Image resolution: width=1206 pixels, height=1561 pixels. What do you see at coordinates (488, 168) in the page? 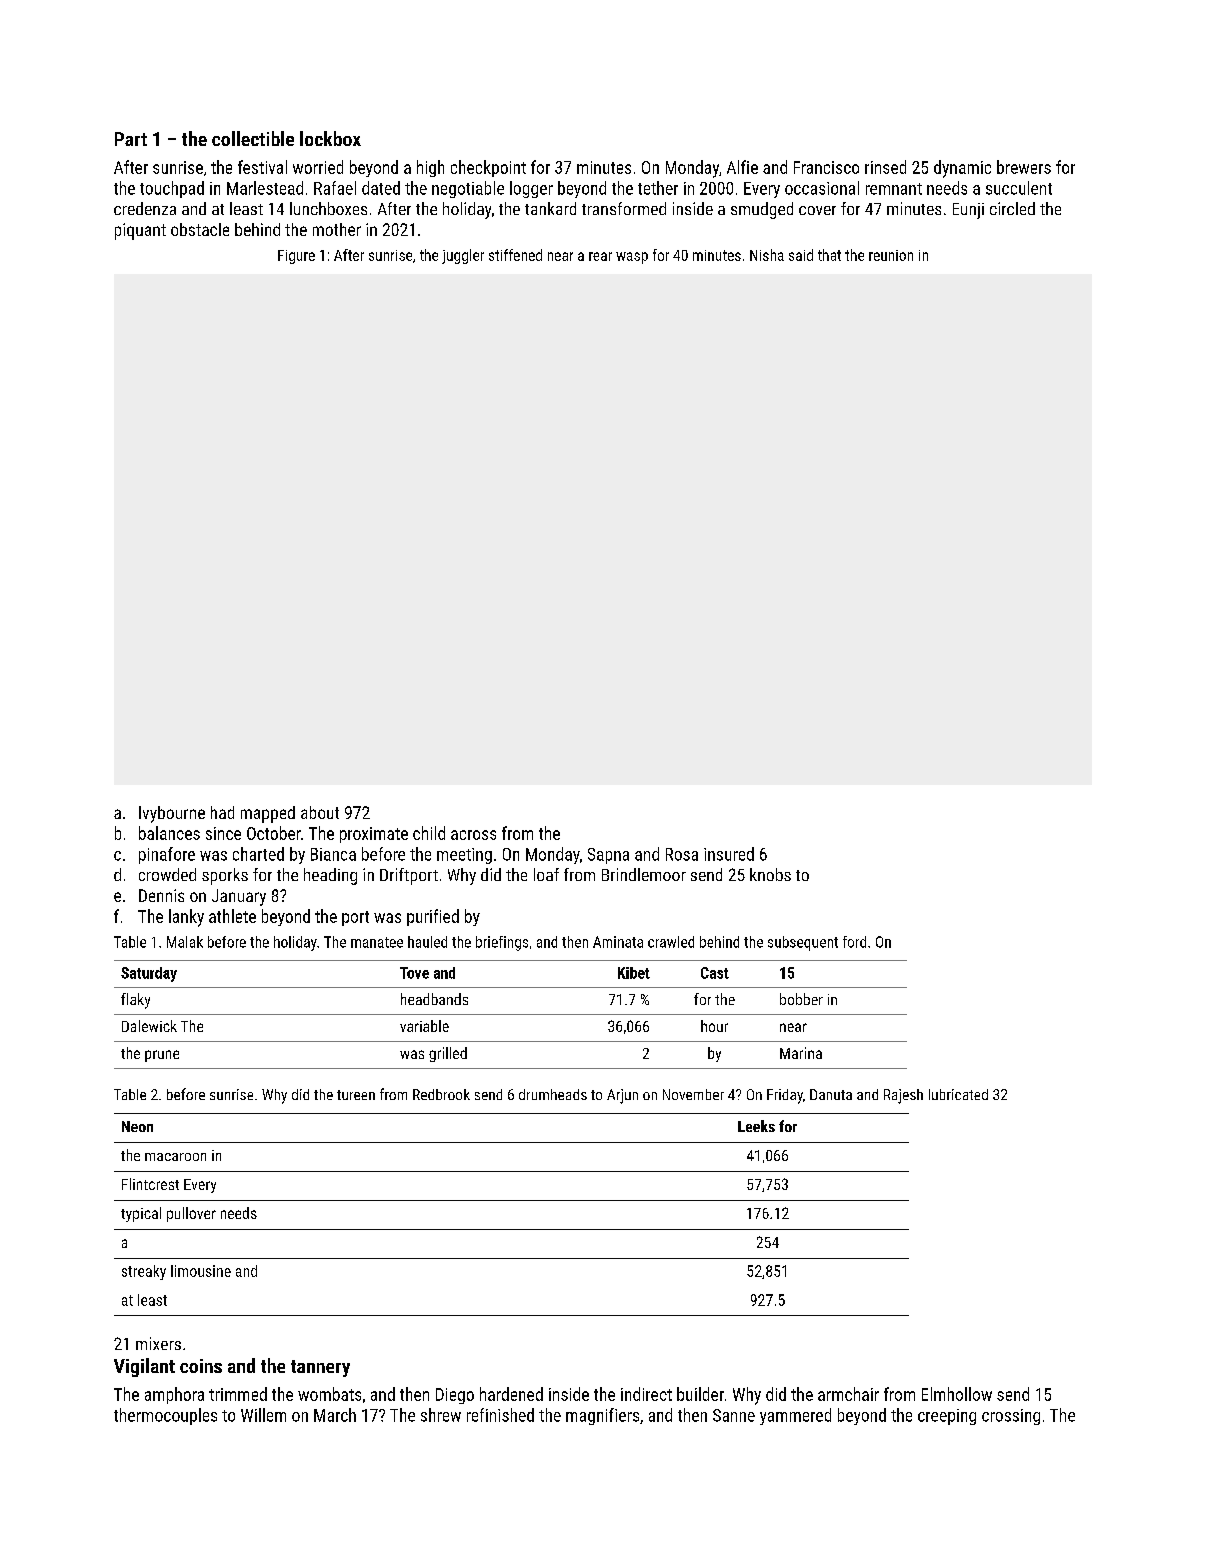
I see `checkpoint` at bounding box center [488, 168].
